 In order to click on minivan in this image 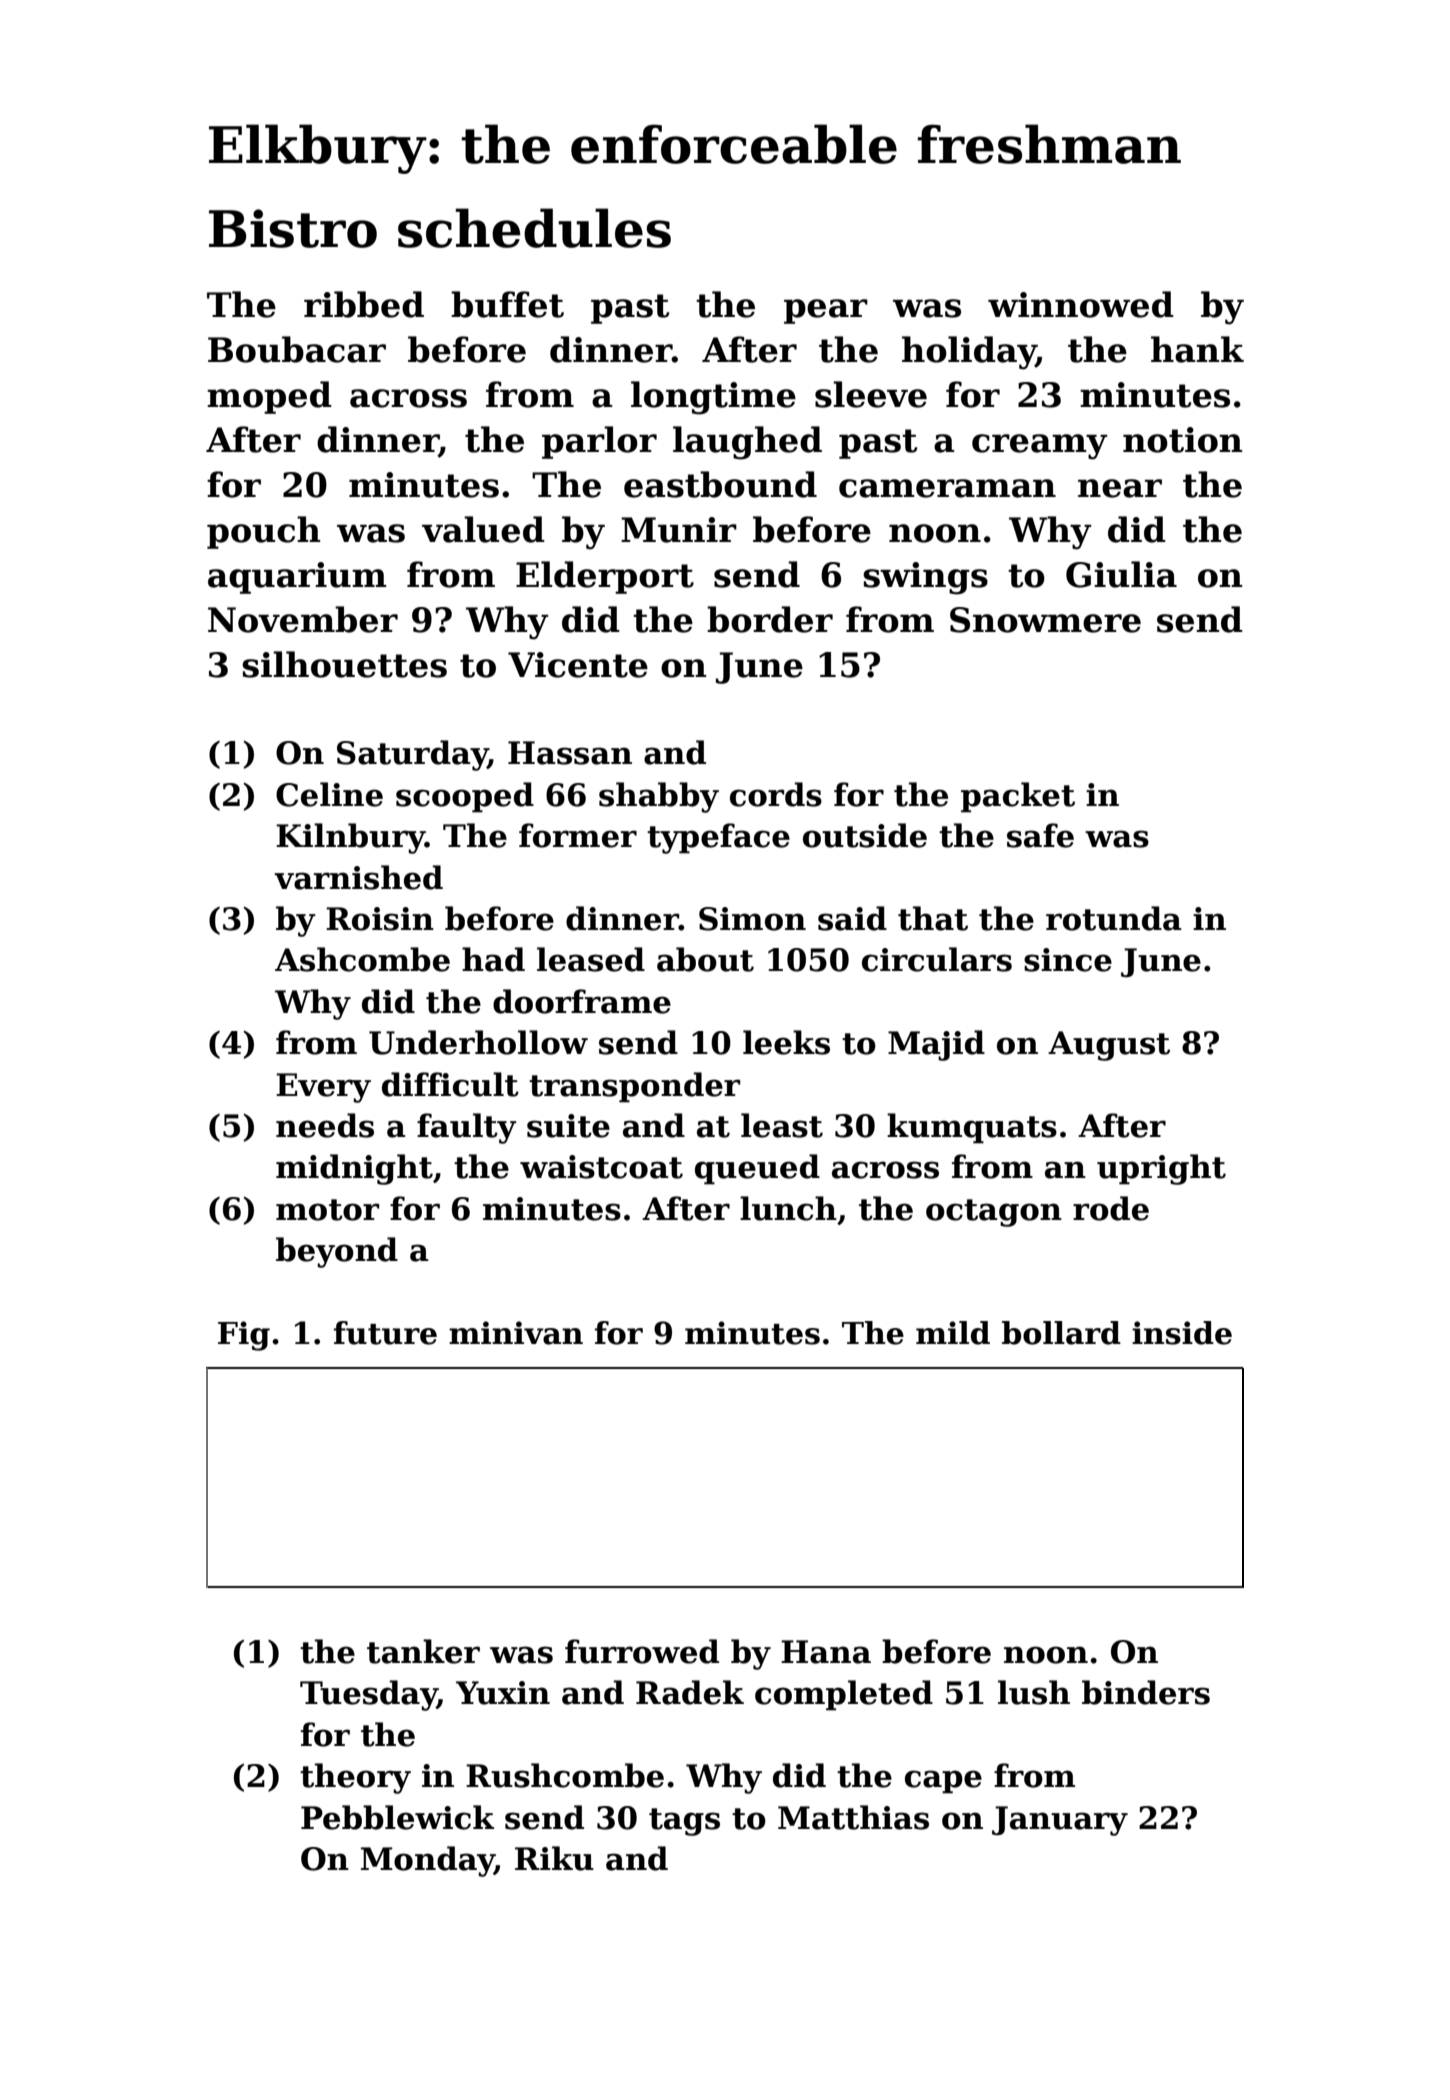, I will do `click(516, 1333)`.
